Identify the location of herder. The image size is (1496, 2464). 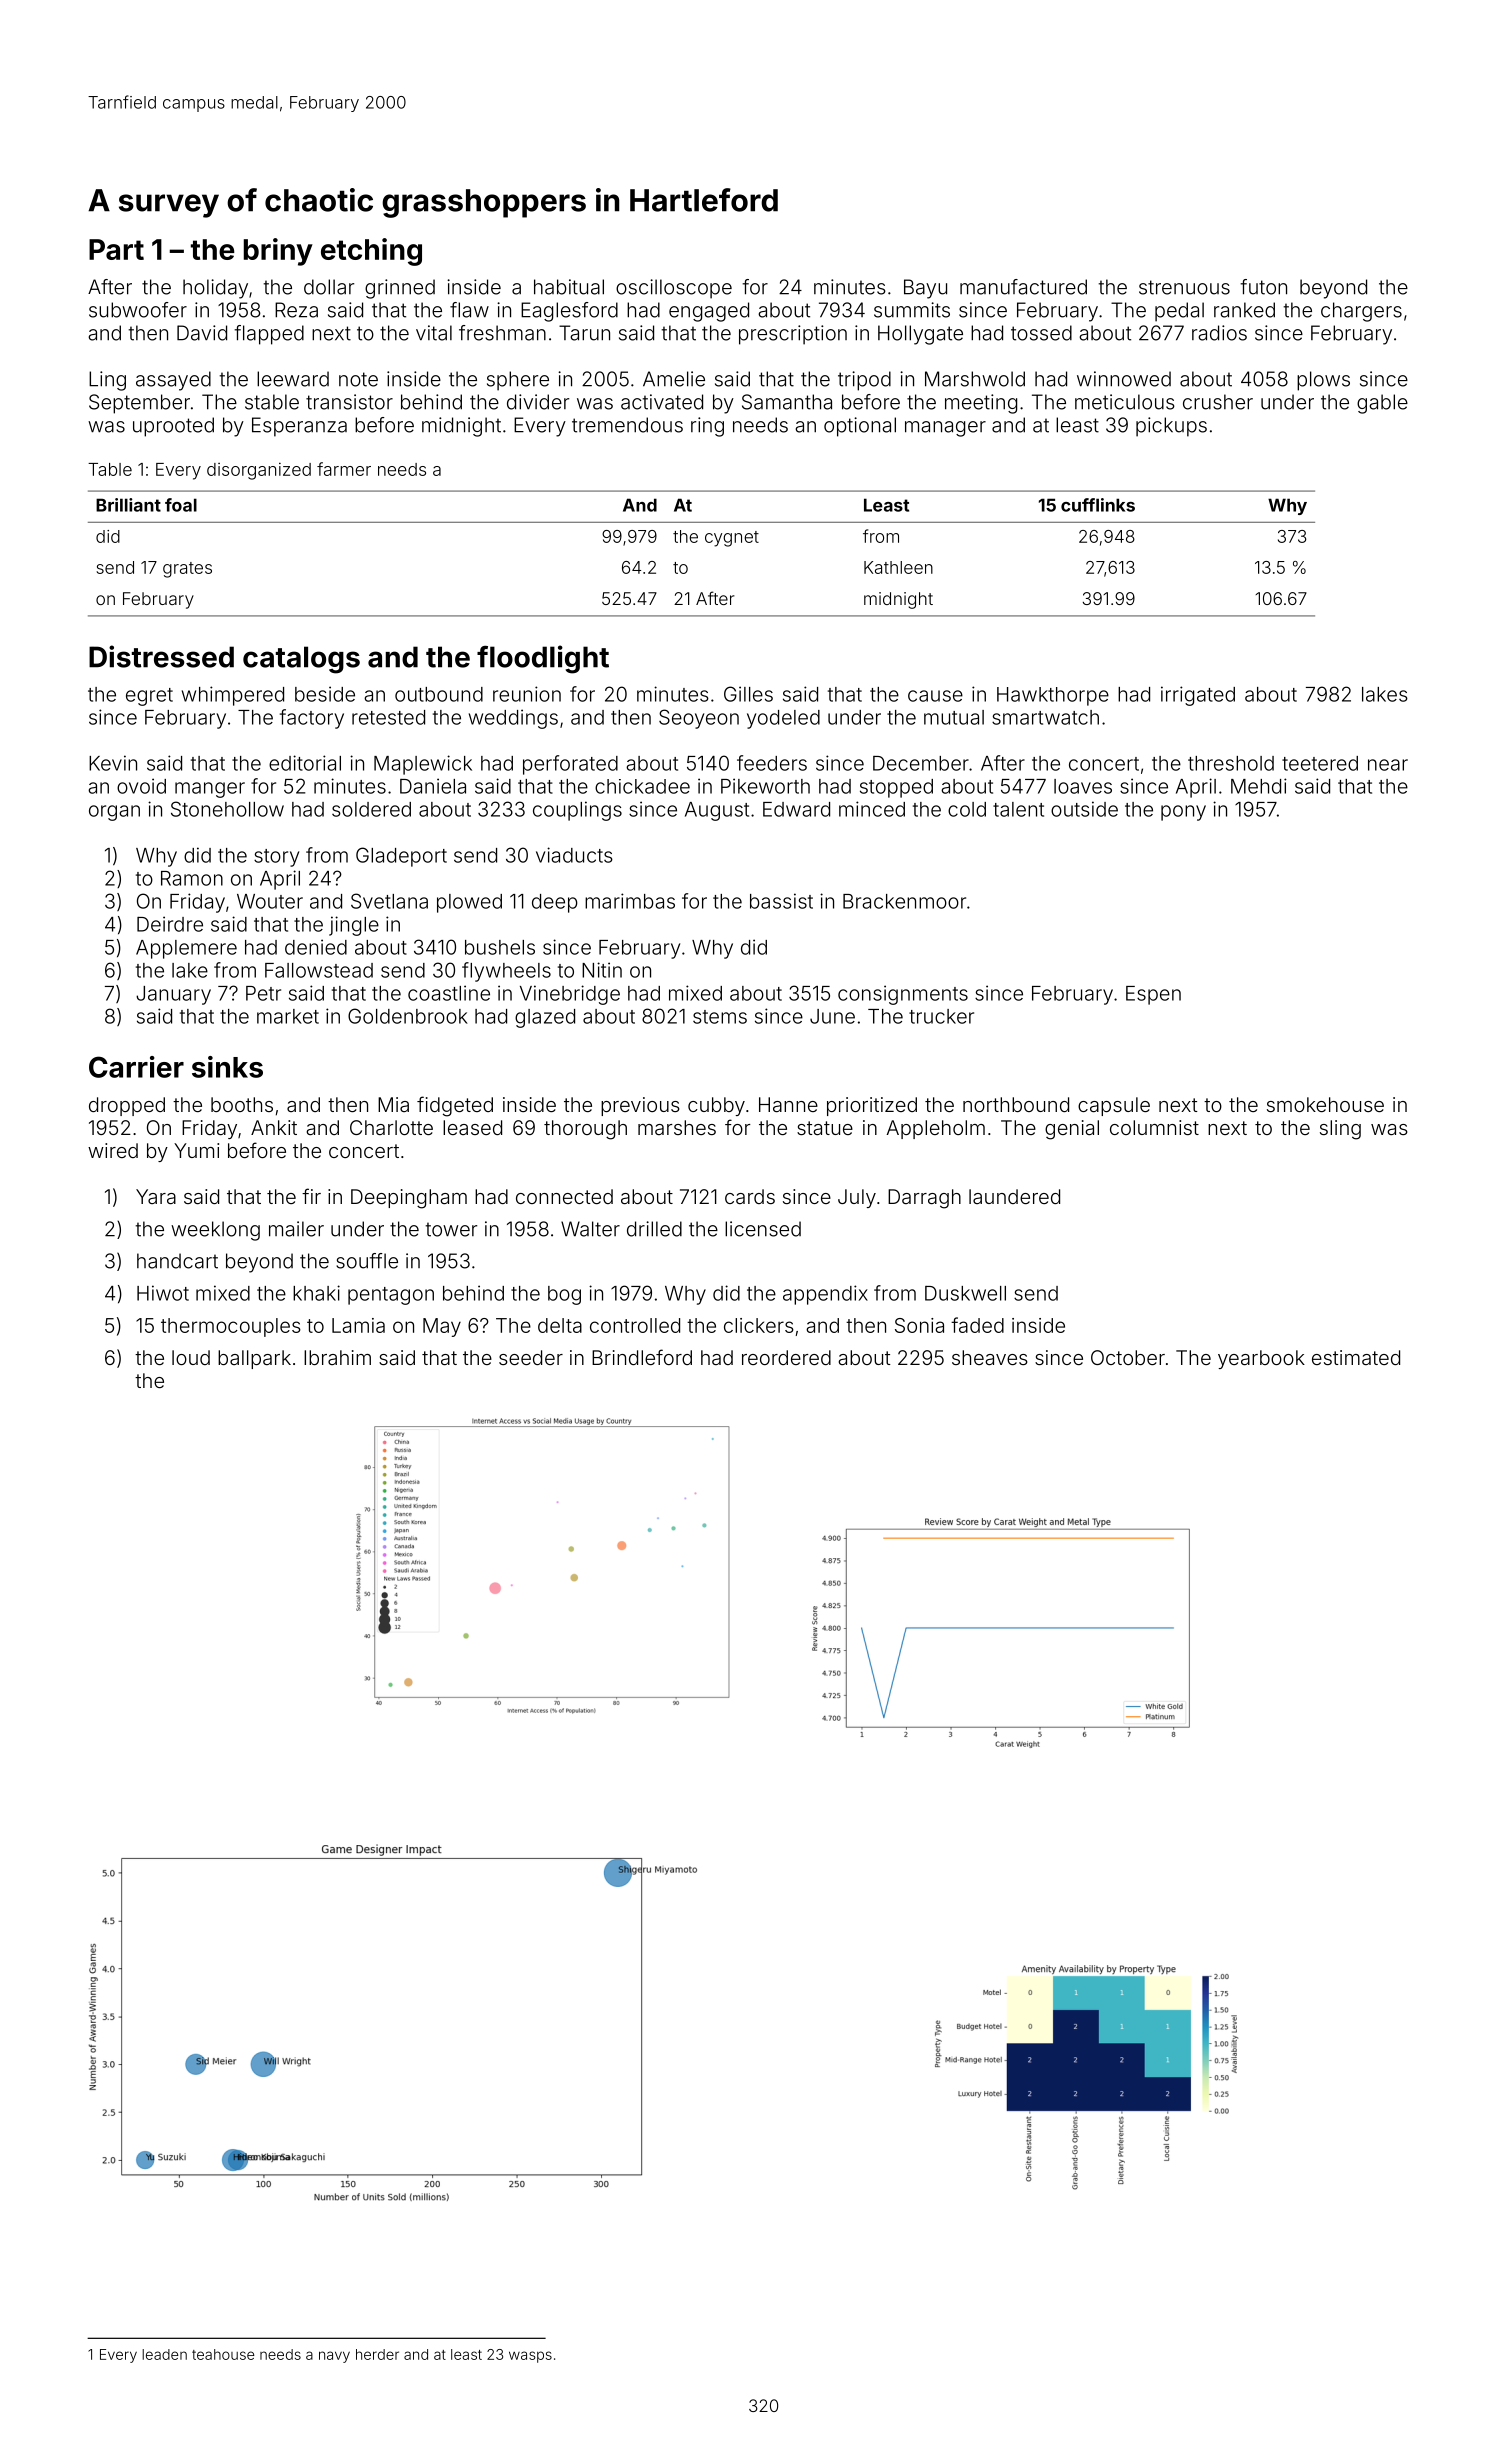
(377, 2354).
